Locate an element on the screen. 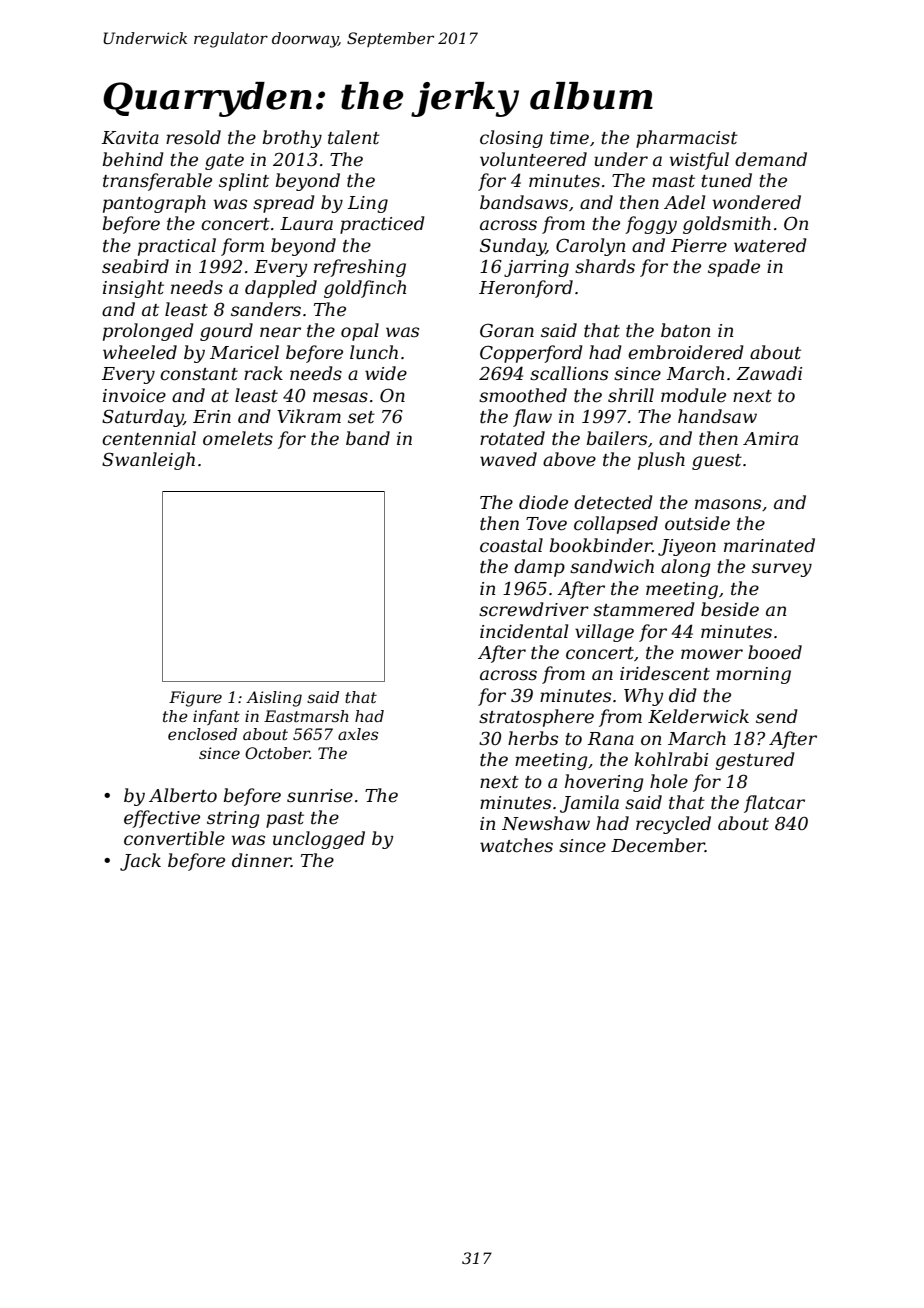 The height and width of the screenshot is (1308, 924). pharmacist is located at coordinates (687, 139).
